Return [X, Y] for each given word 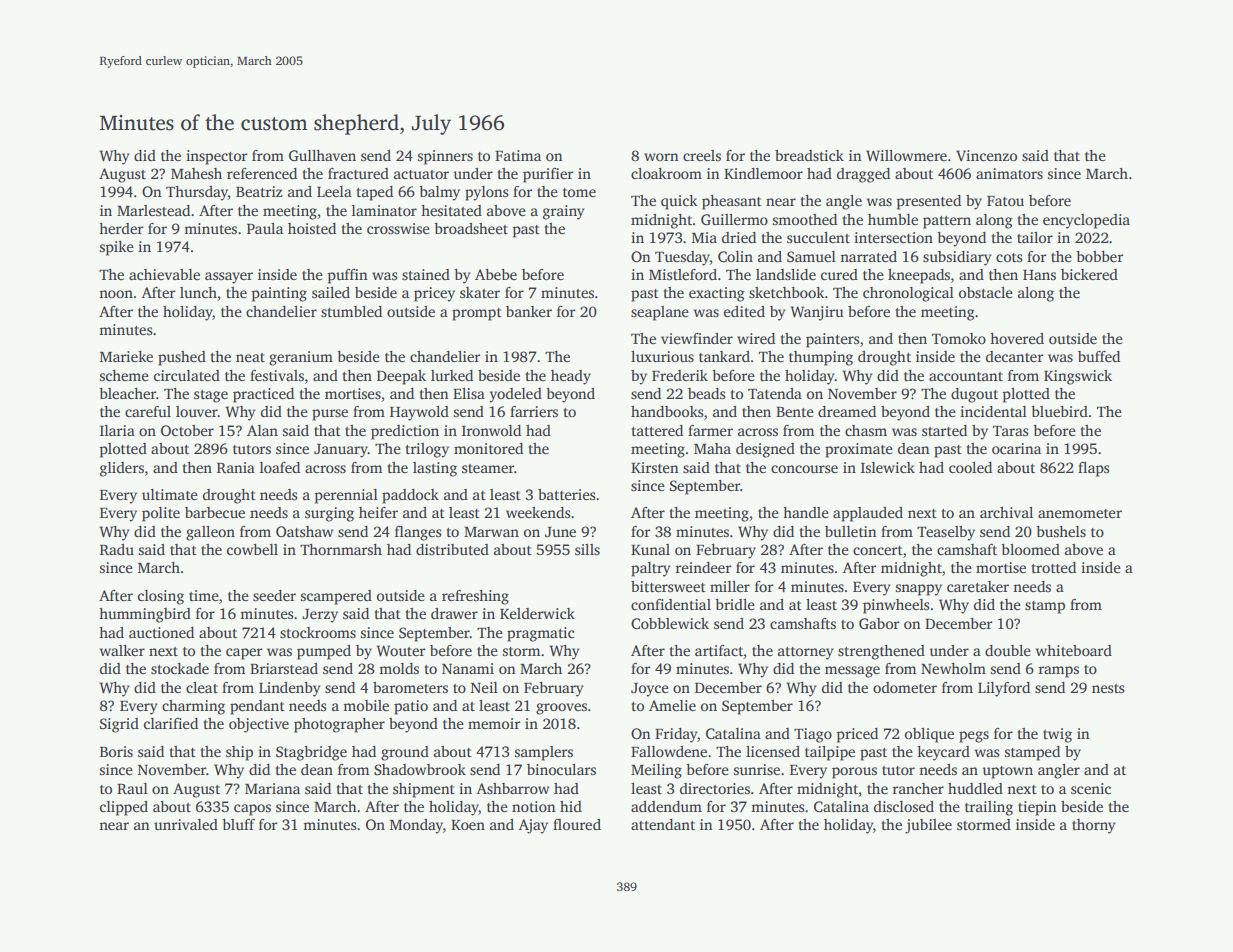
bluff [238, 824]
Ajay [533, 826]
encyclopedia [1086, 221]
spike [117, 248]
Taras [1010, 431]
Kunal [650, 549]
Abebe [496, 274]
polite [161, 514]
